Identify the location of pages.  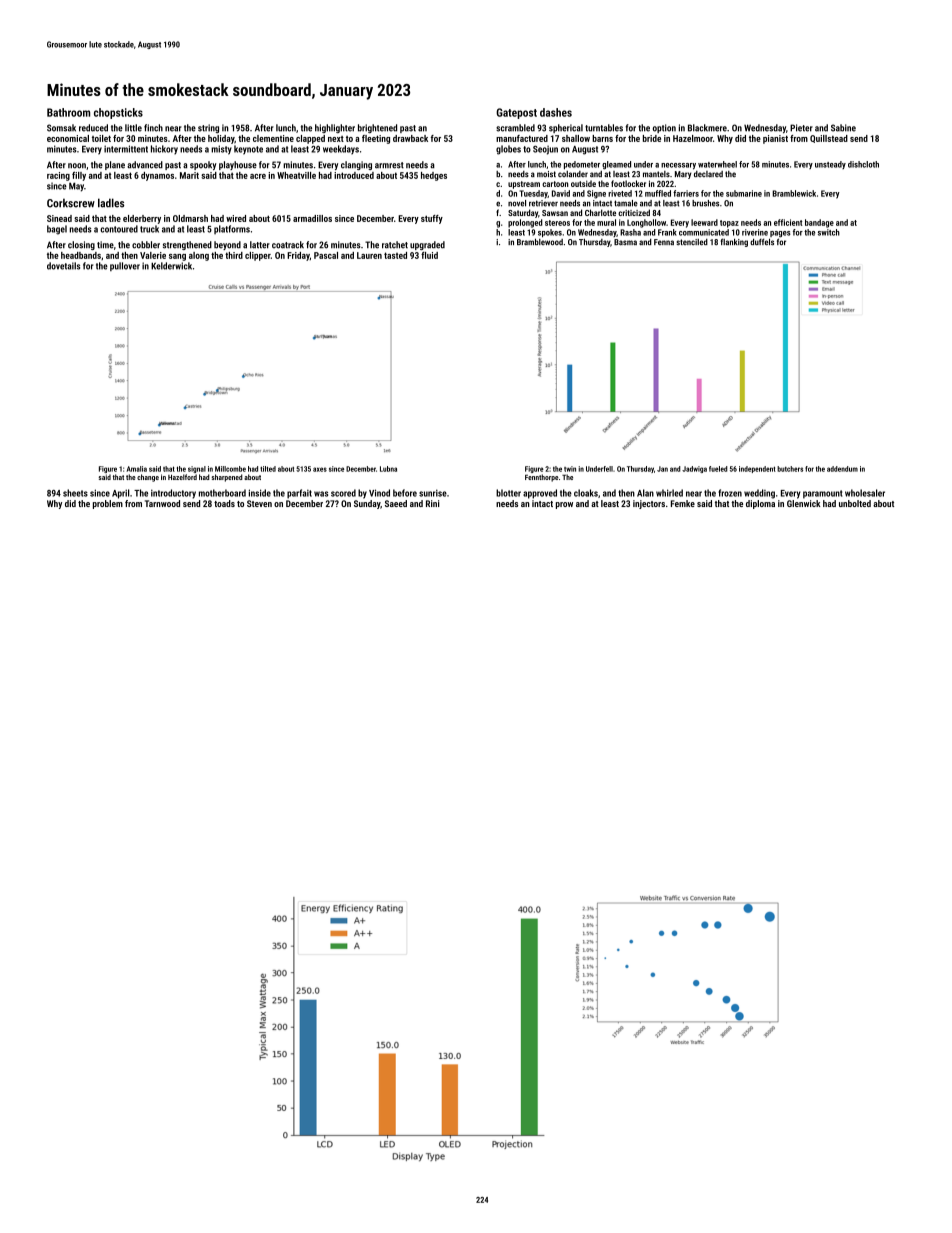
(780, 234).
